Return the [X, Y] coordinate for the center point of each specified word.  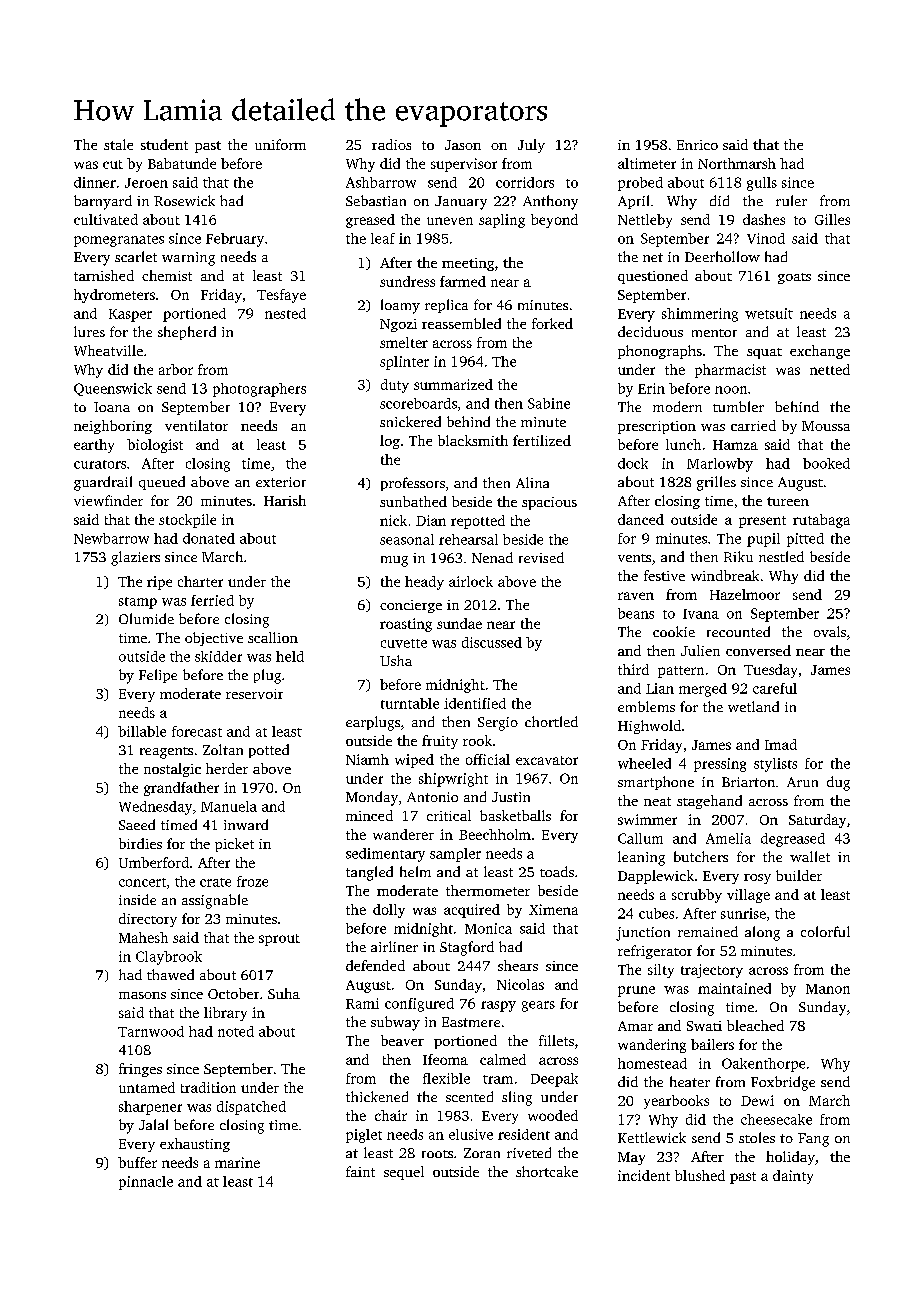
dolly [389, 911]
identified [475, 703]
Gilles [832, 219]
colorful [825, 931]
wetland [753, 706]
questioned [653, 277]
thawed [170, 974]
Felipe [158, 676]
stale [118, 144]
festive [664, 575]
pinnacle [146, 1183]
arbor [176, 369]
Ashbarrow [381, 182]
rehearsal [468, 539]
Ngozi [398, 325]
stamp [138, 603]
